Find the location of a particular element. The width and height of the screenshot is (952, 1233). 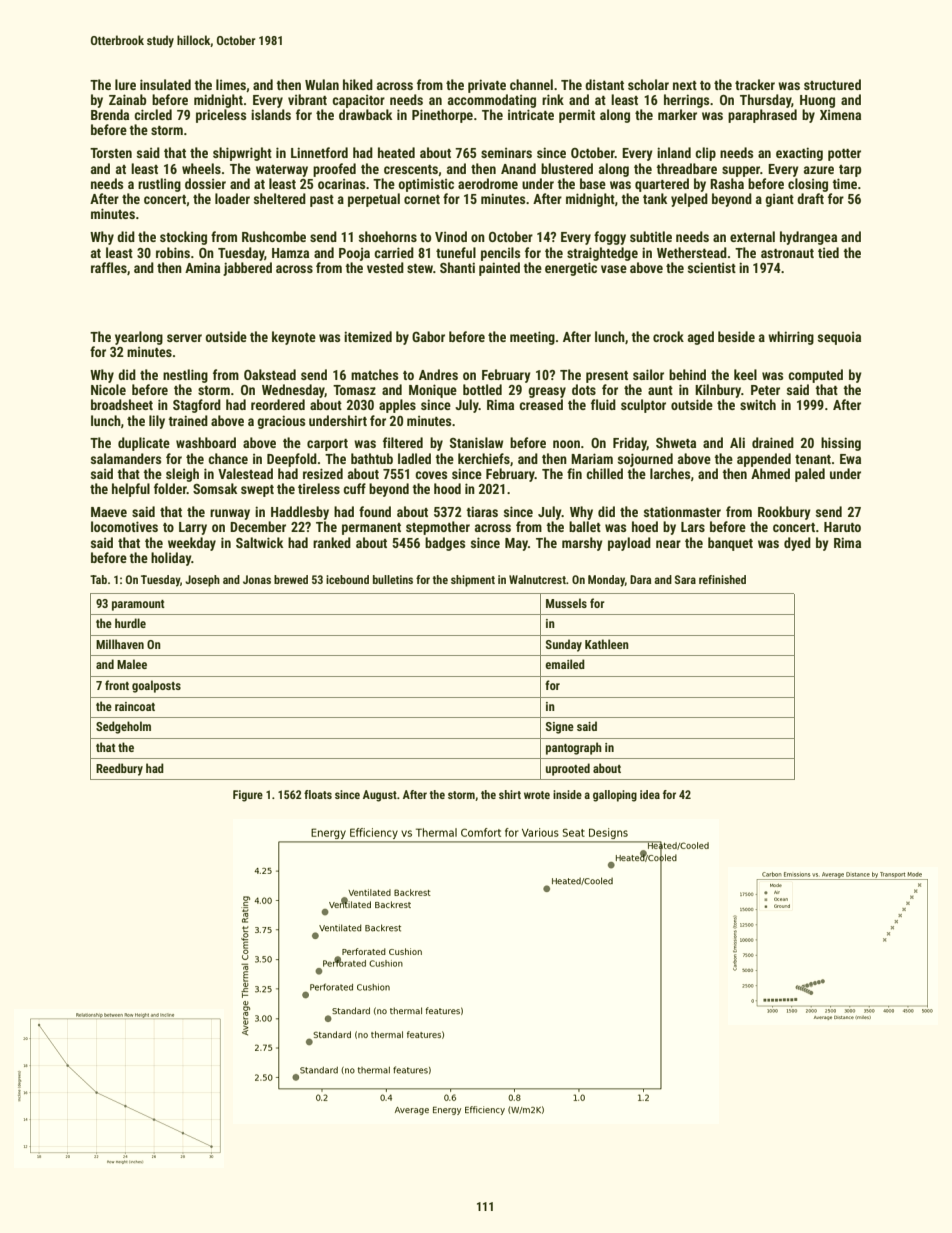

locomotives is located at coordinates (124, 526).
